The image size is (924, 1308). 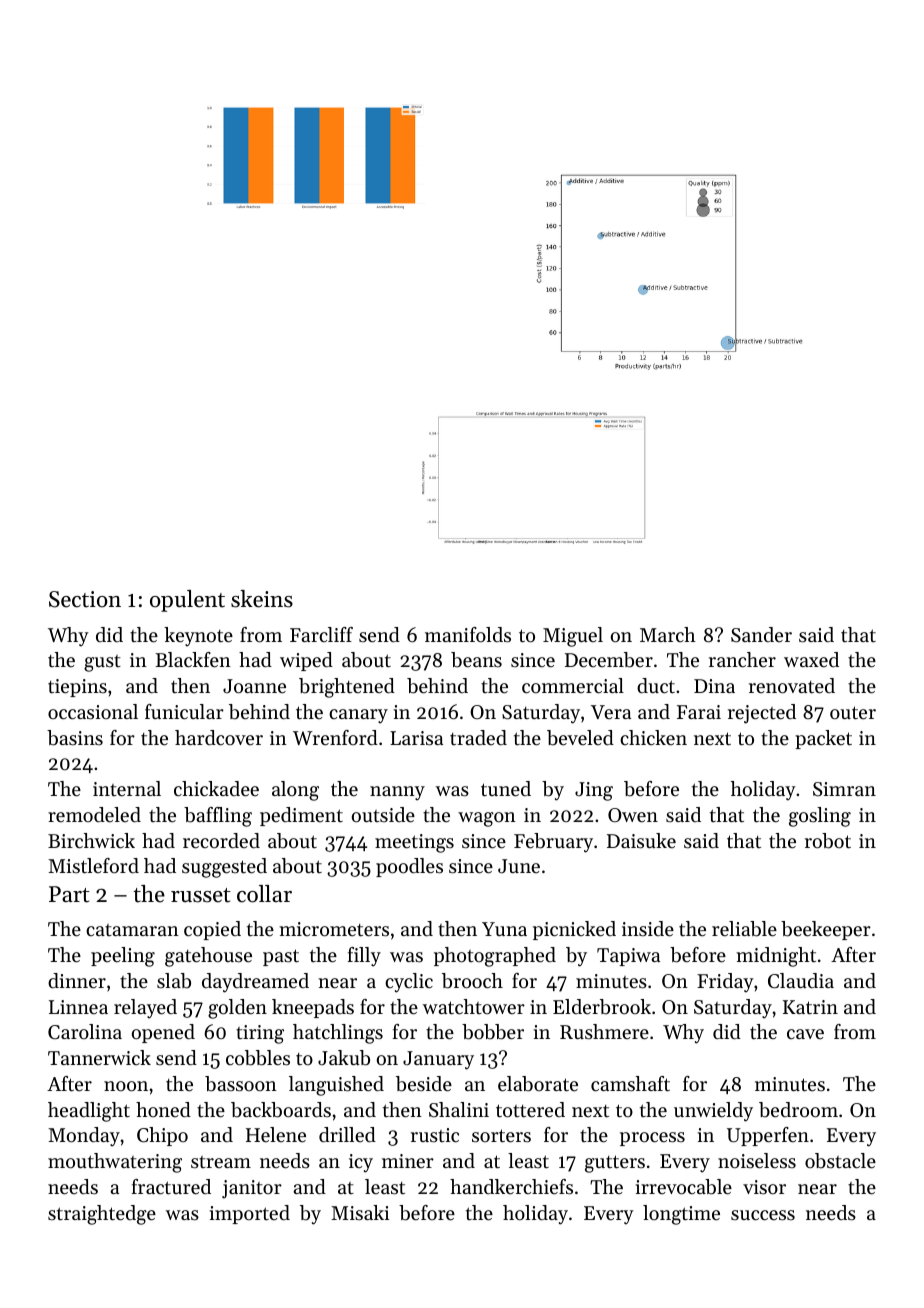 I want to click on Owen, so click(x=633, y=815).
